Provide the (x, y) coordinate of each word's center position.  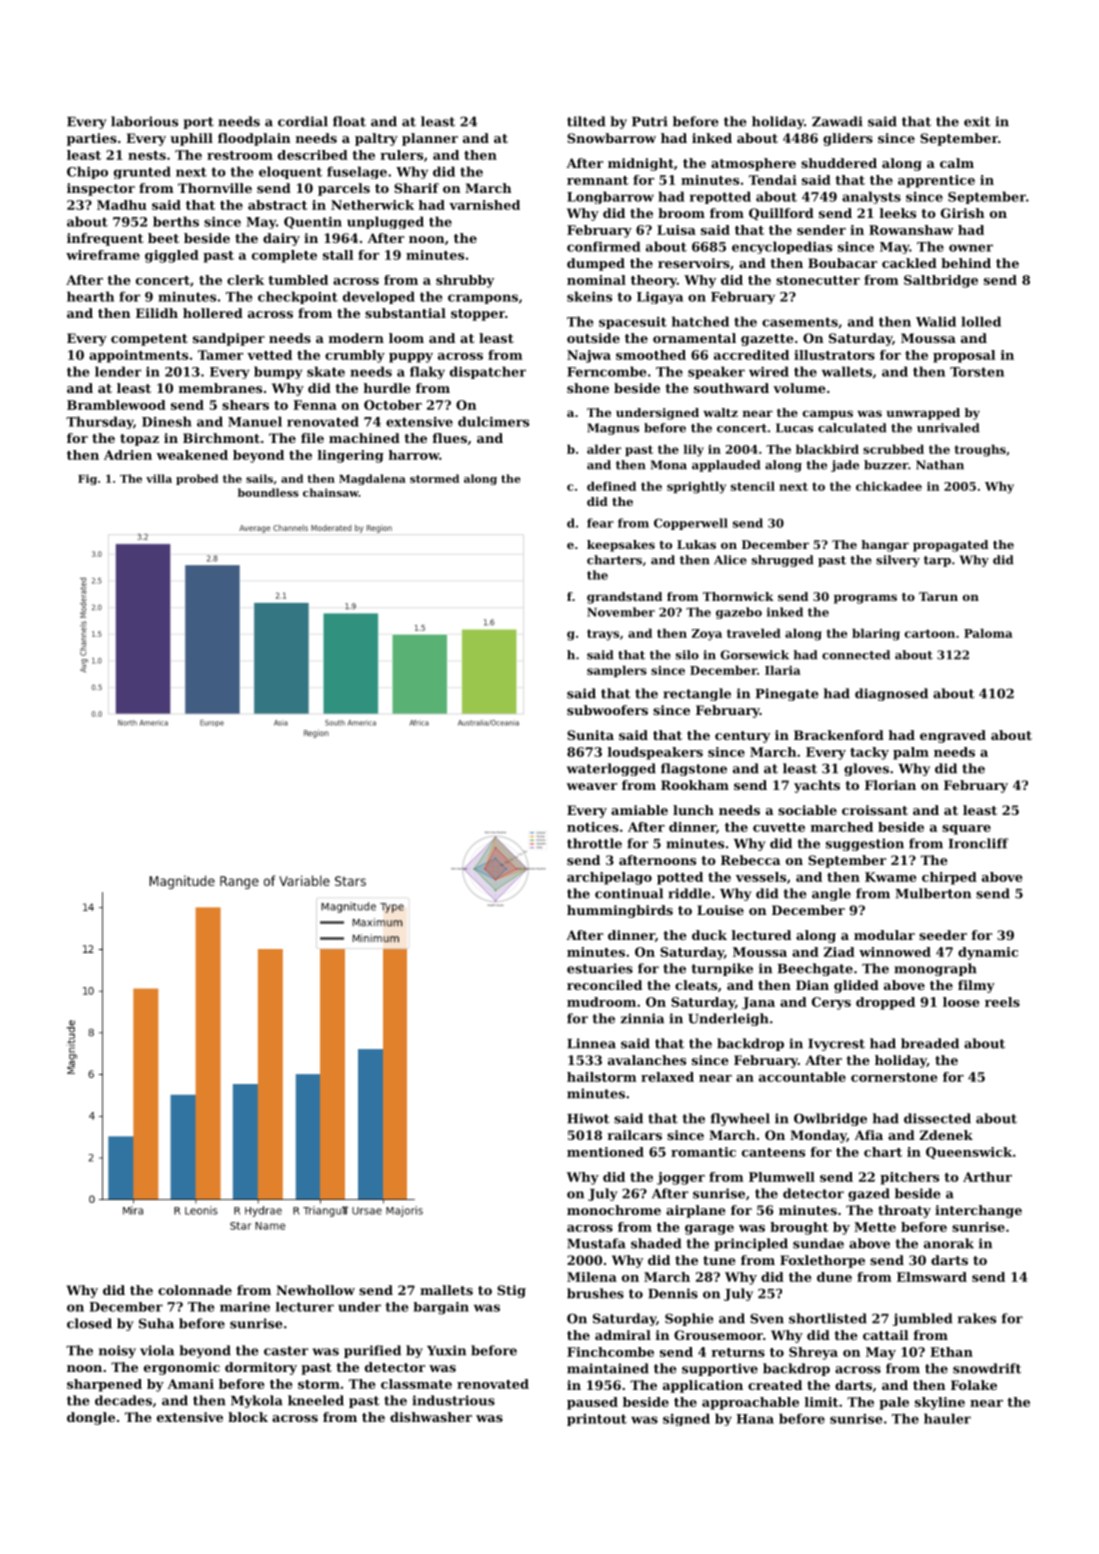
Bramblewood (116, 405)
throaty (904, 1211)
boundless (268, 492)
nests (147, 155)
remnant (598, 180)
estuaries (600, 968)
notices (593, 827)
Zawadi (837, 121)
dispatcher (488, 372)
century (742, 737)
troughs (980, 450)
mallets (446, 1290)
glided (856, 986)
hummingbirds (620, 911)
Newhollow (315, 1290)
